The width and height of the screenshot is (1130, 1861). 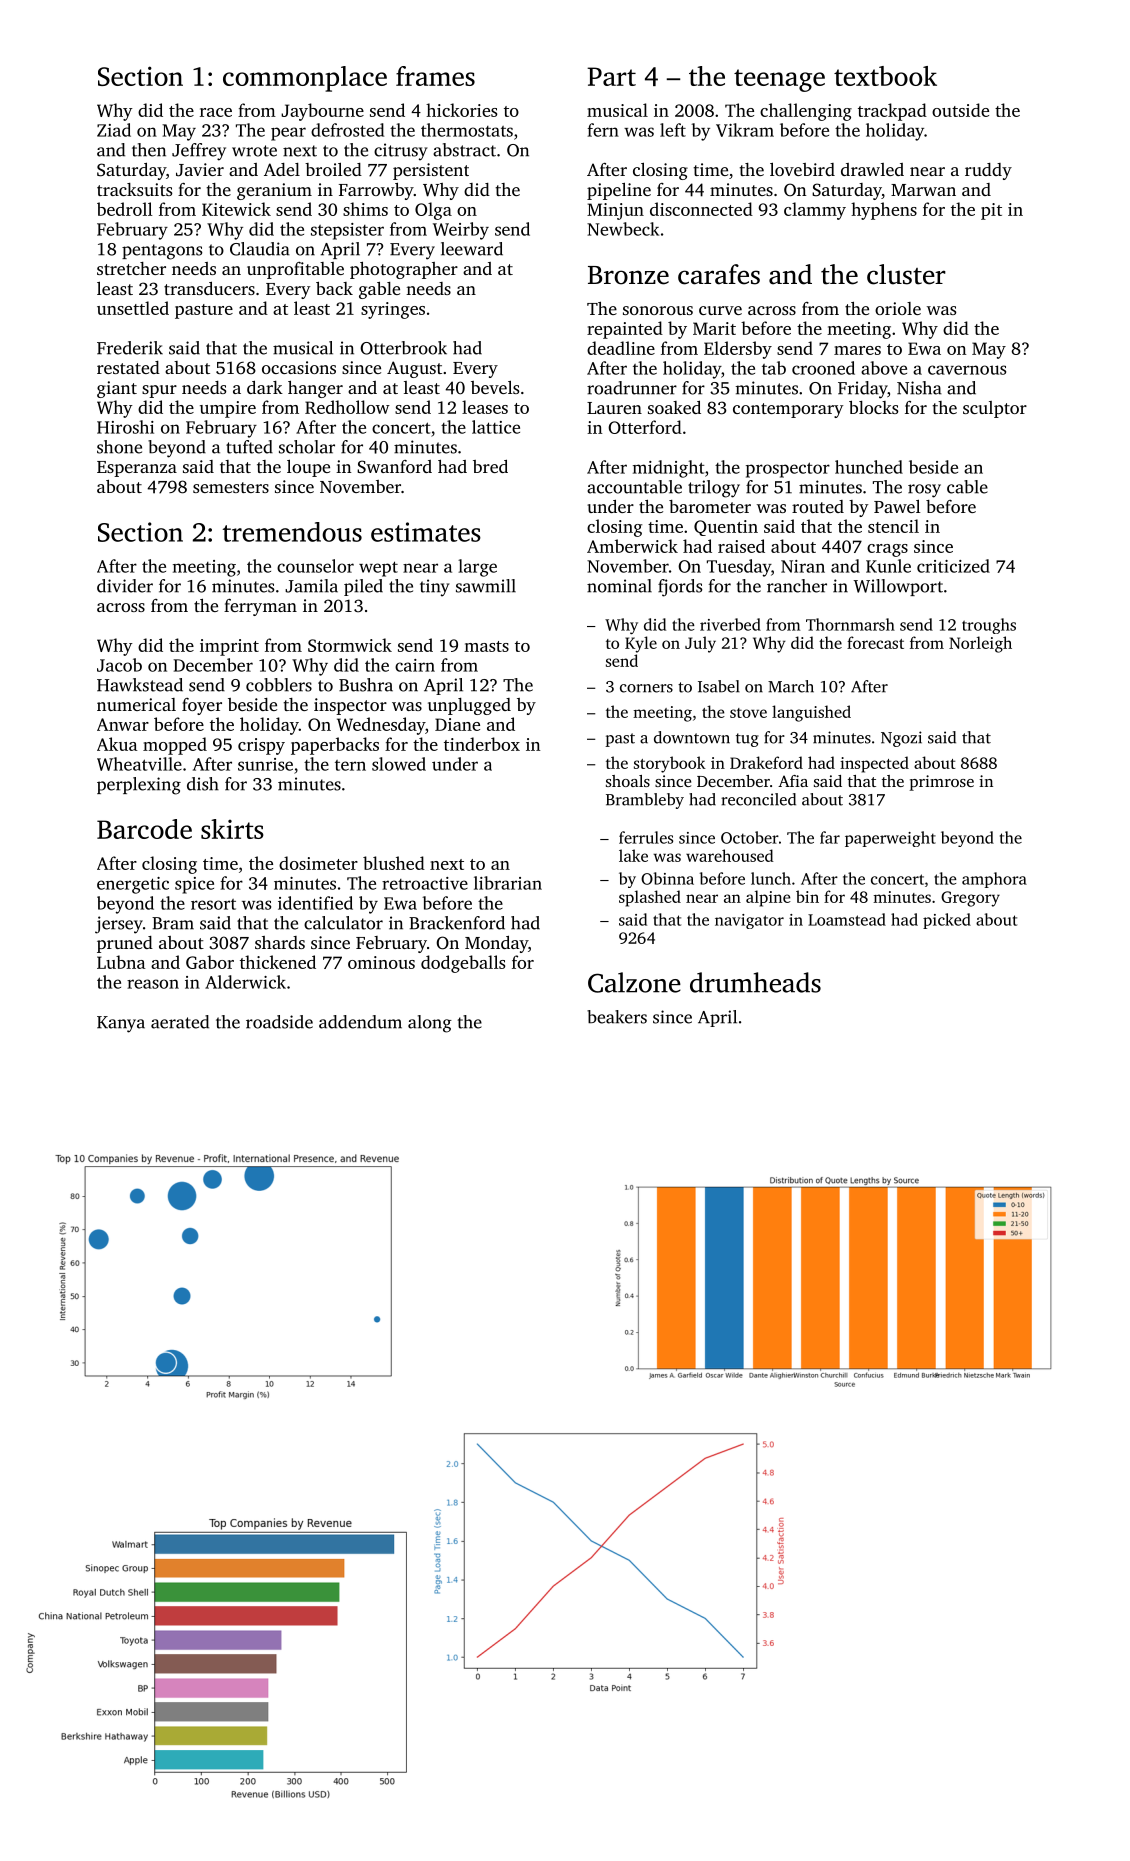 I want to click on unsettled, so click(x=133, y=308).
